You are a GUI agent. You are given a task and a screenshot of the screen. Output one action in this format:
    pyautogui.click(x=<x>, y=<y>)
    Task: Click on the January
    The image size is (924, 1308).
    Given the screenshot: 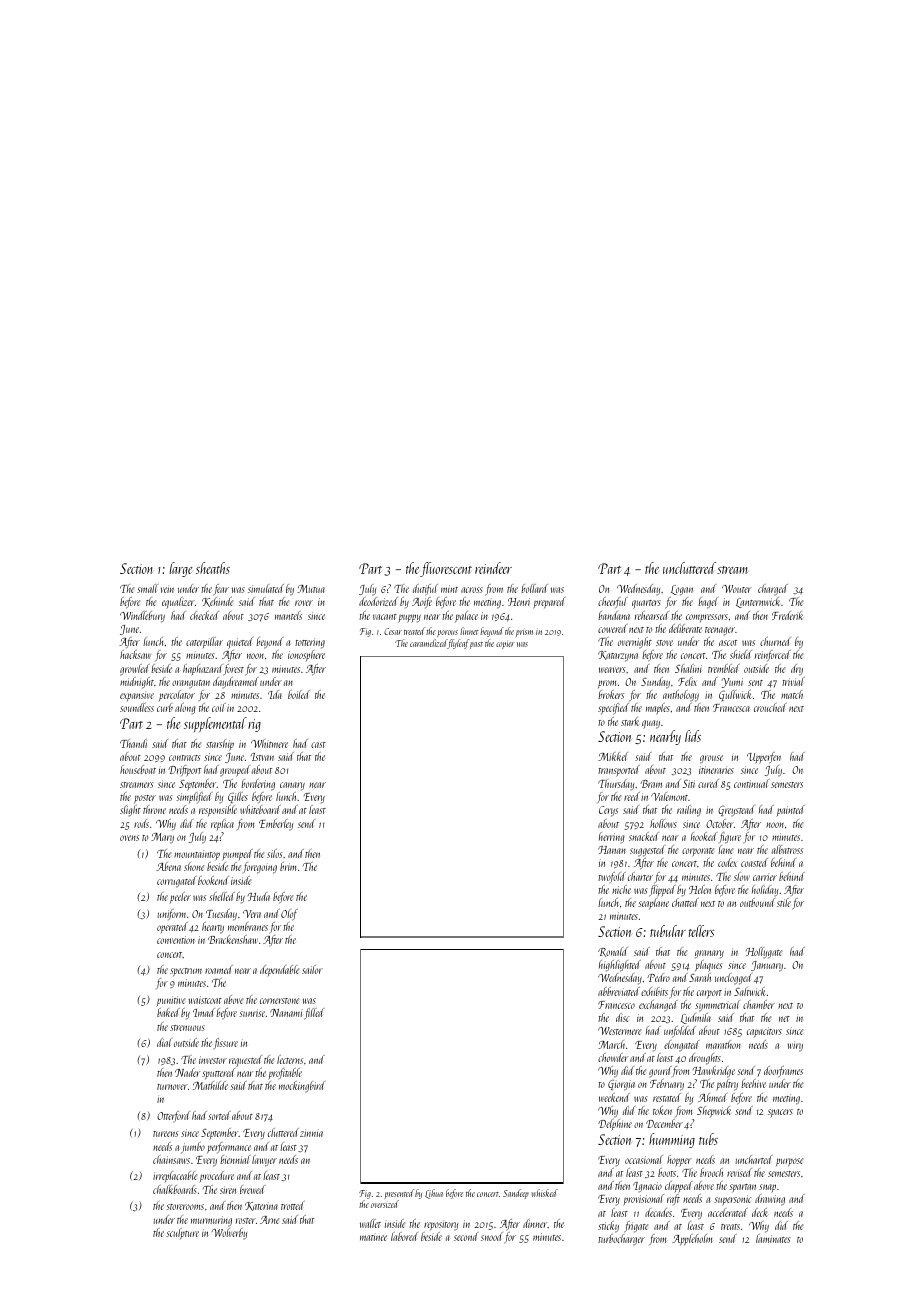 What is the action you would take?
    pyautogui.click(x=767, y=966)
